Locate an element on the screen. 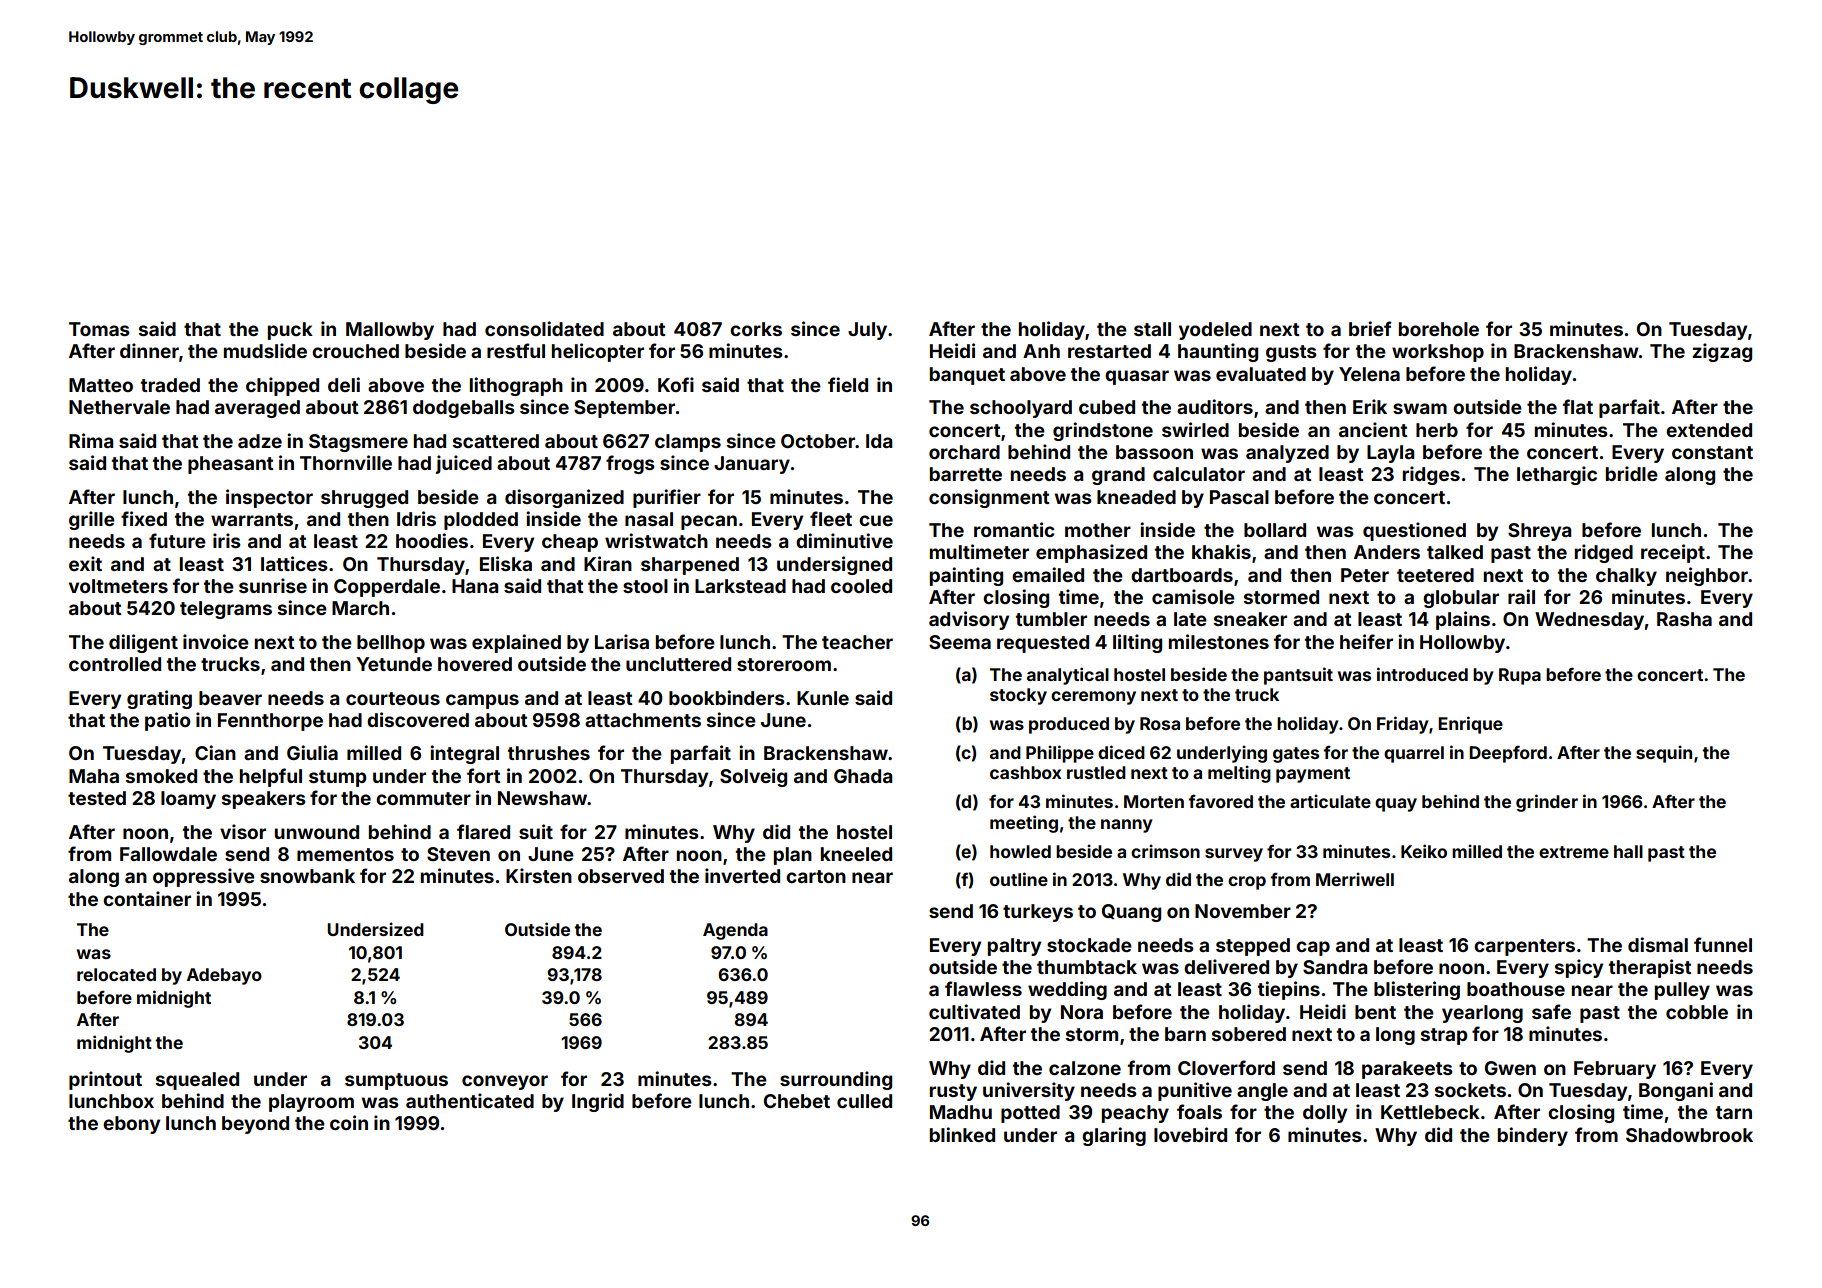  swam is located at coordinates (1420, 408).
